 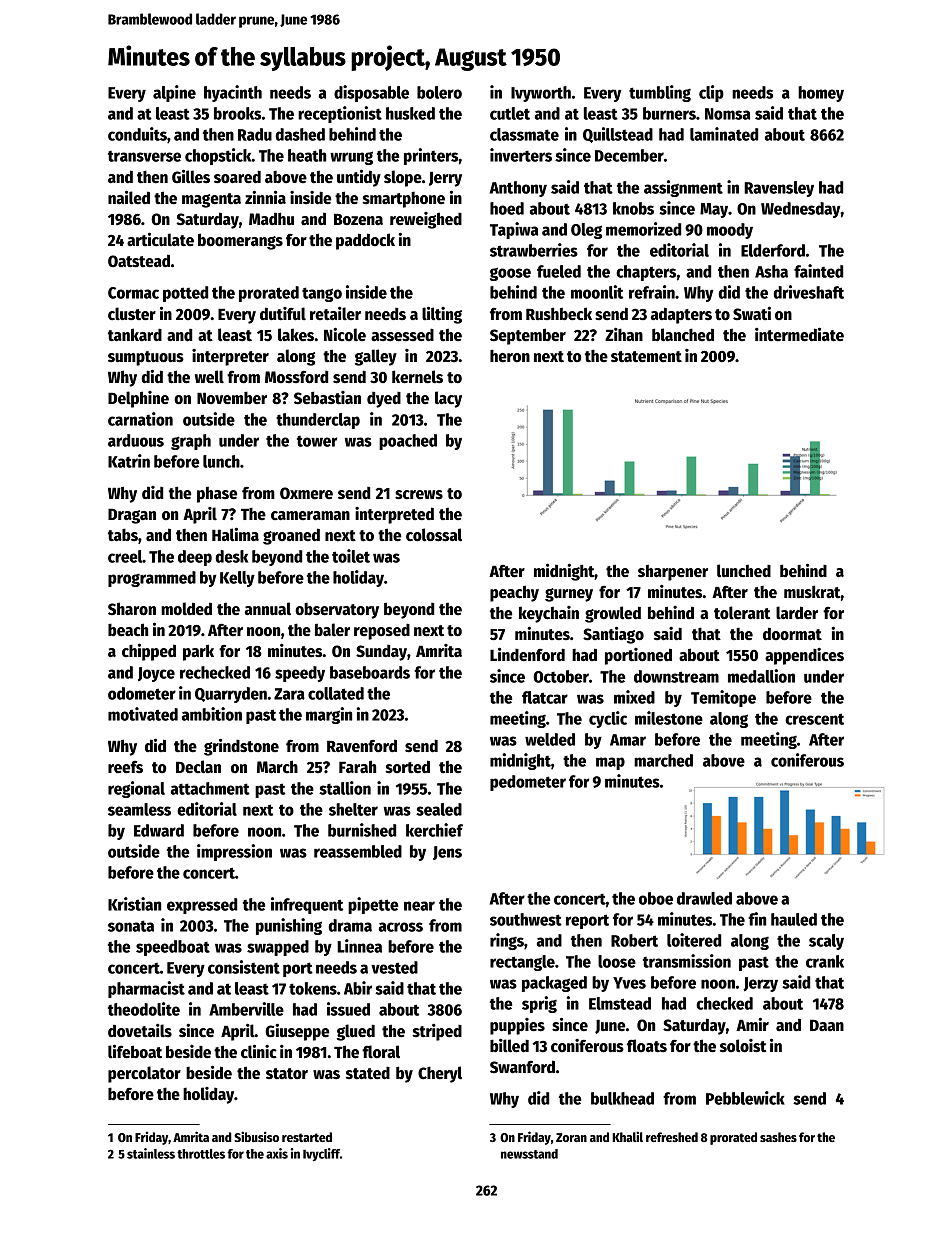 What do you see at coordinates (510, 356) in the screenshot?
I see `heron` at bounding box center [510, 356].
